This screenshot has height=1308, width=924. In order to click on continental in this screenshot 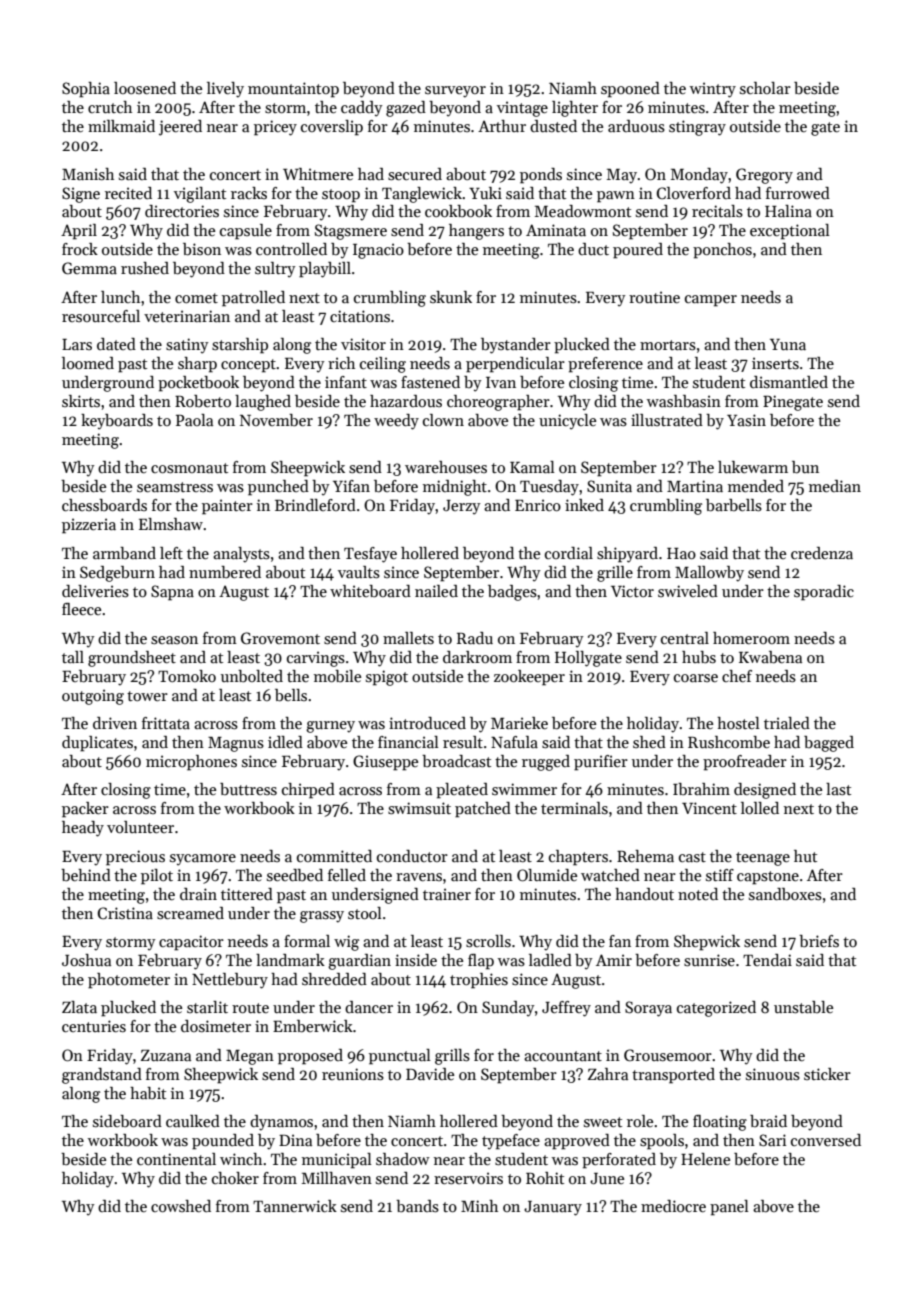, I will do `click(176, 1159)`.
